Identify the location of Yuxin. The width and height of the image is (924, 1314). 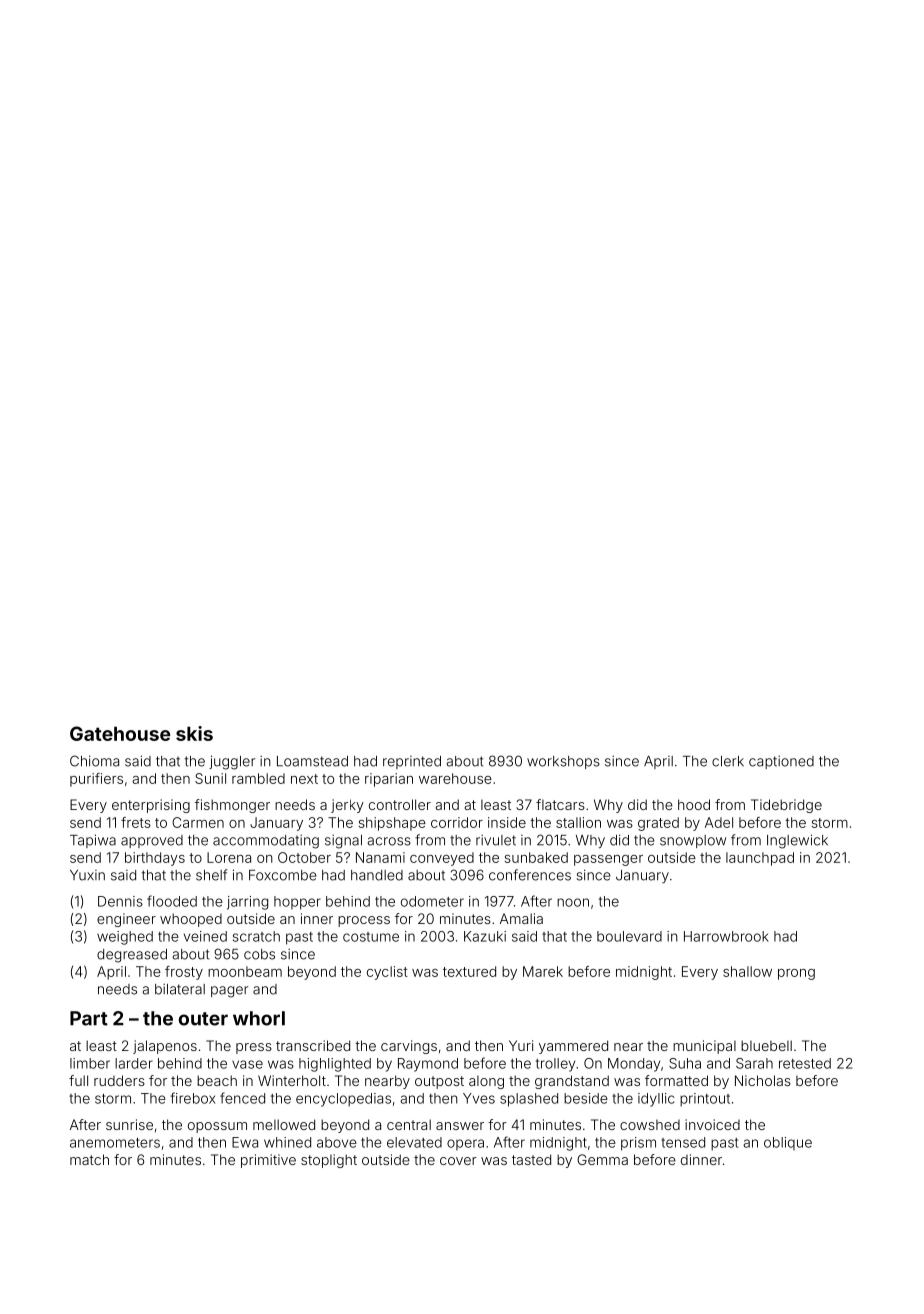
(87, 875).
